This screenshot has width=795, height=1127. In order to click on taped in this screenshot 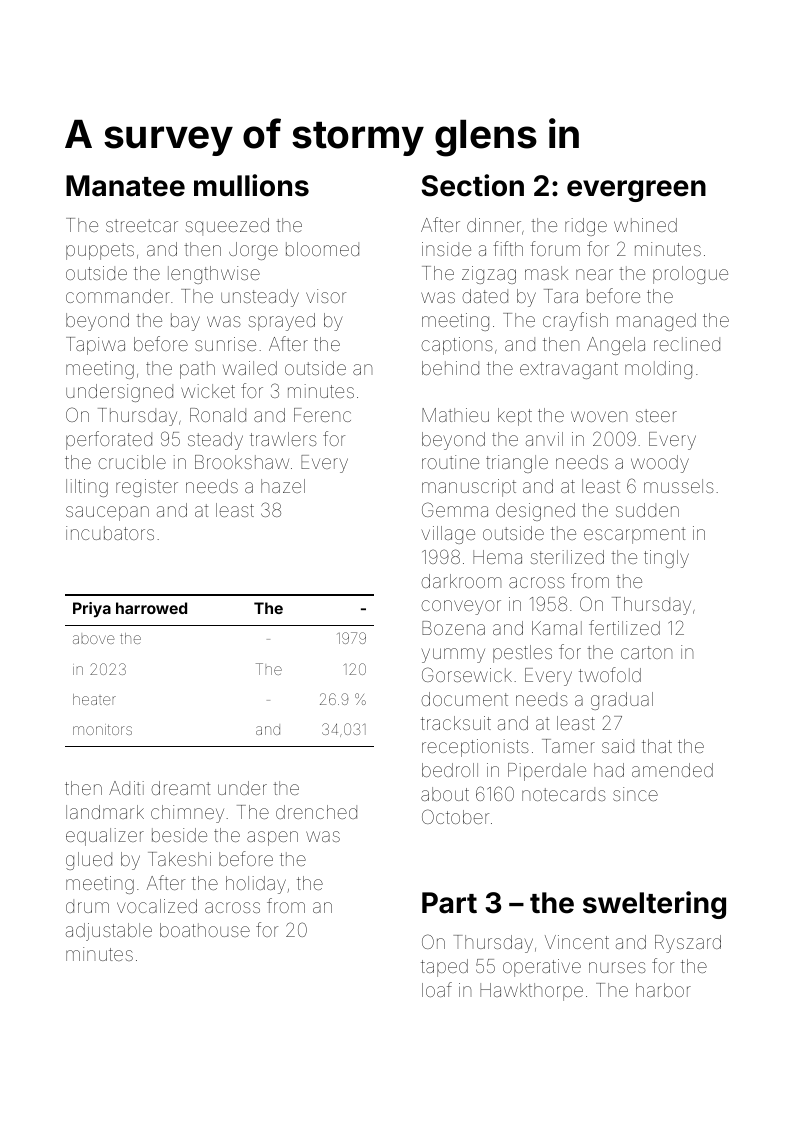, I will do `click(444, 968)`.
